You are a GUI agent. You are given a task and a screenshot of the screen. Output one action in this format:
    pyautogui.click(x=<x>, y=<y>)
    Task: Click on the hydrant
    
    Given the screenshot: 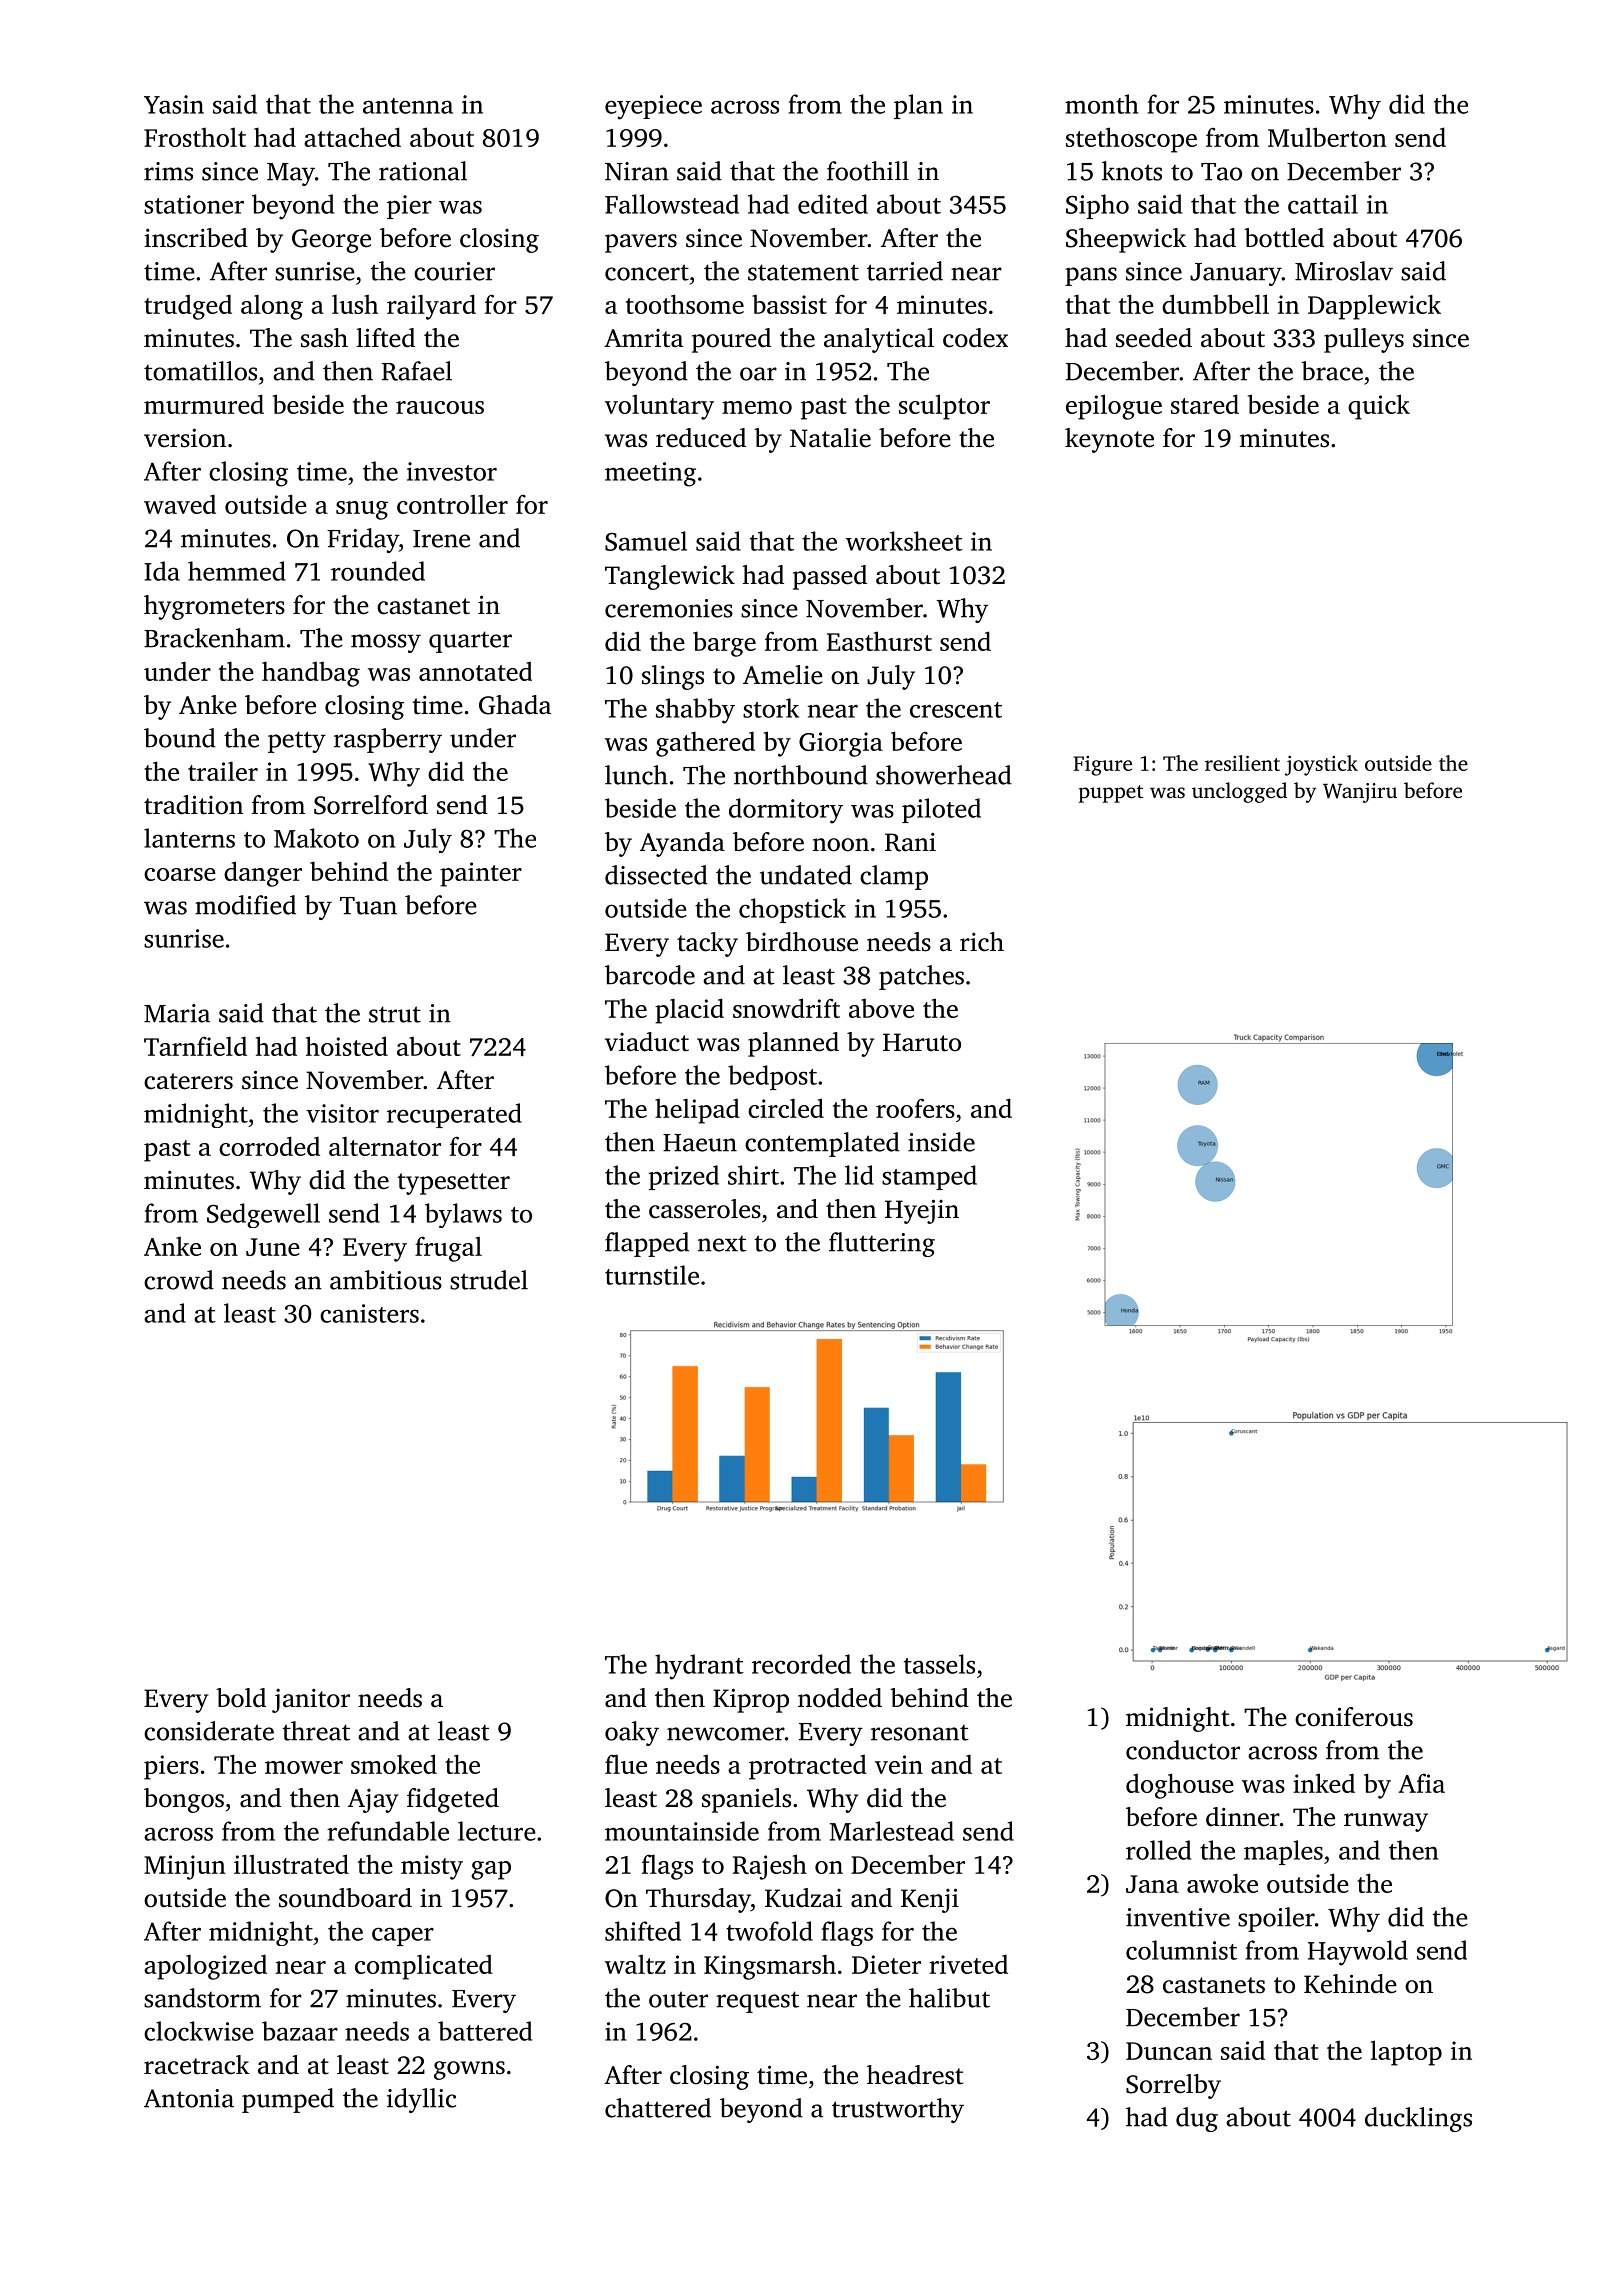 What is the action you would take?
    pyautogui.click(x=699, y=1667)
